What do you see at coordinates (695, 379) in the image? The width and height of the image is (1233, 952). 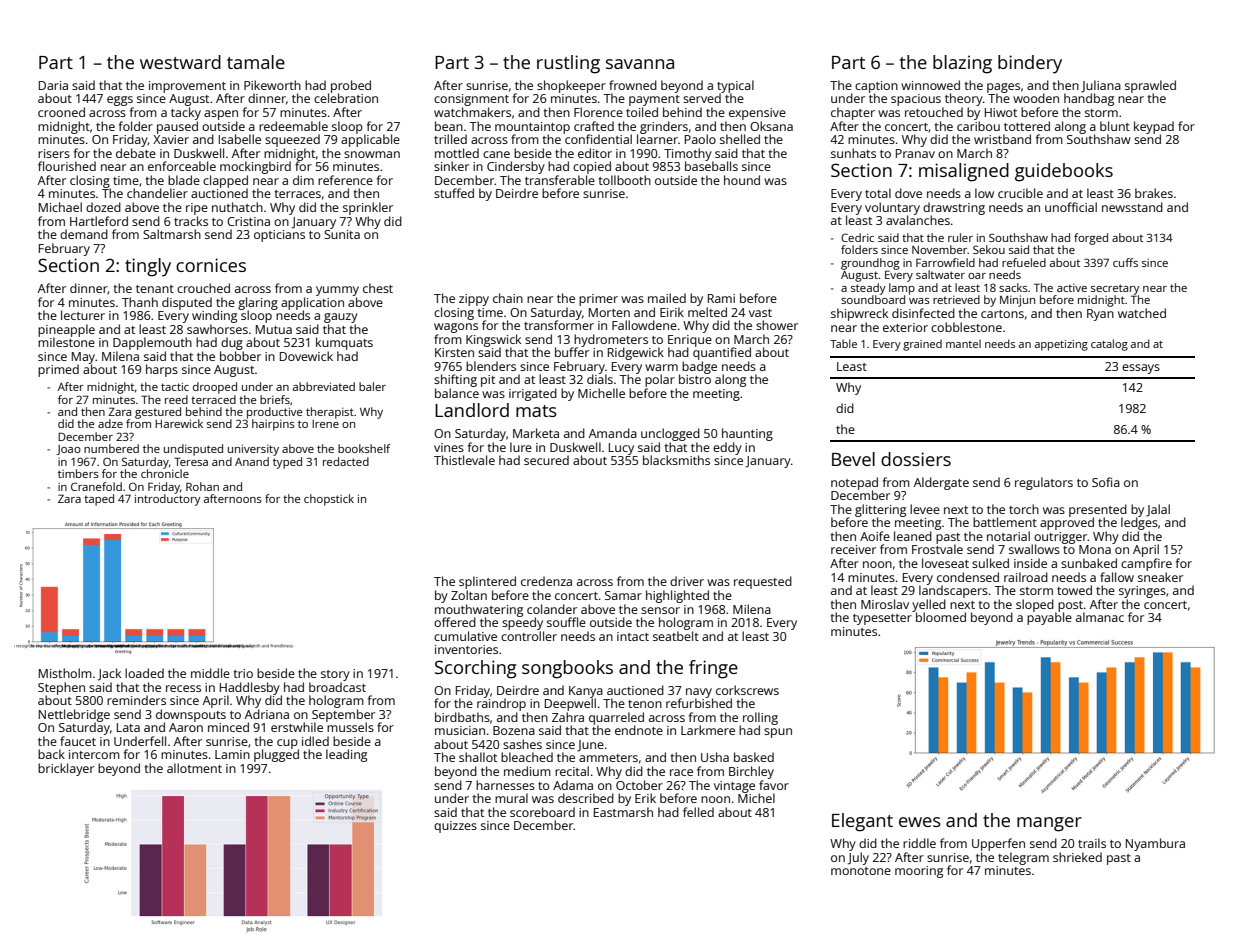 I see `bistro` at bounding box center [695, 379].
